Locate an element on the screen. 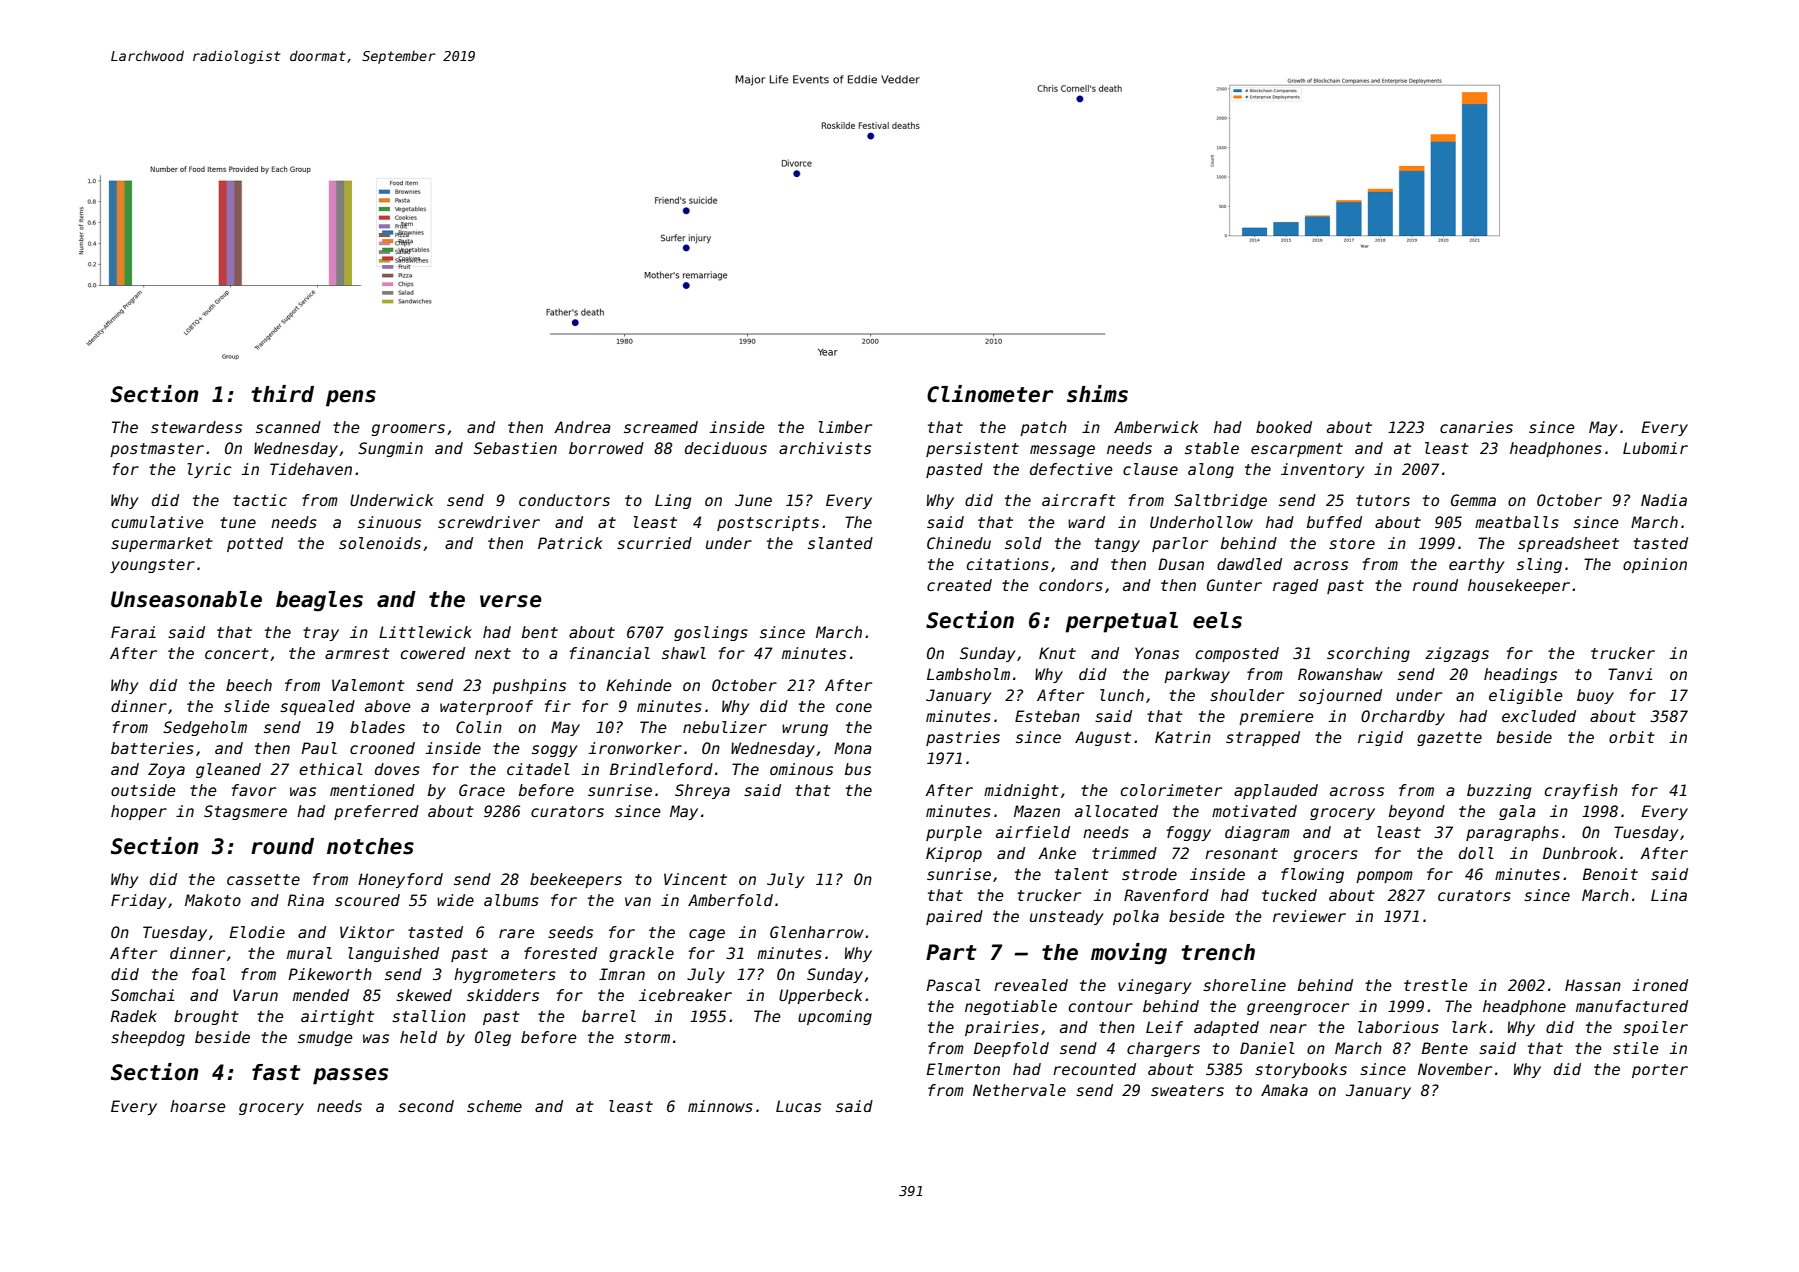  beekeepers is located at coordinates (576, 880).
